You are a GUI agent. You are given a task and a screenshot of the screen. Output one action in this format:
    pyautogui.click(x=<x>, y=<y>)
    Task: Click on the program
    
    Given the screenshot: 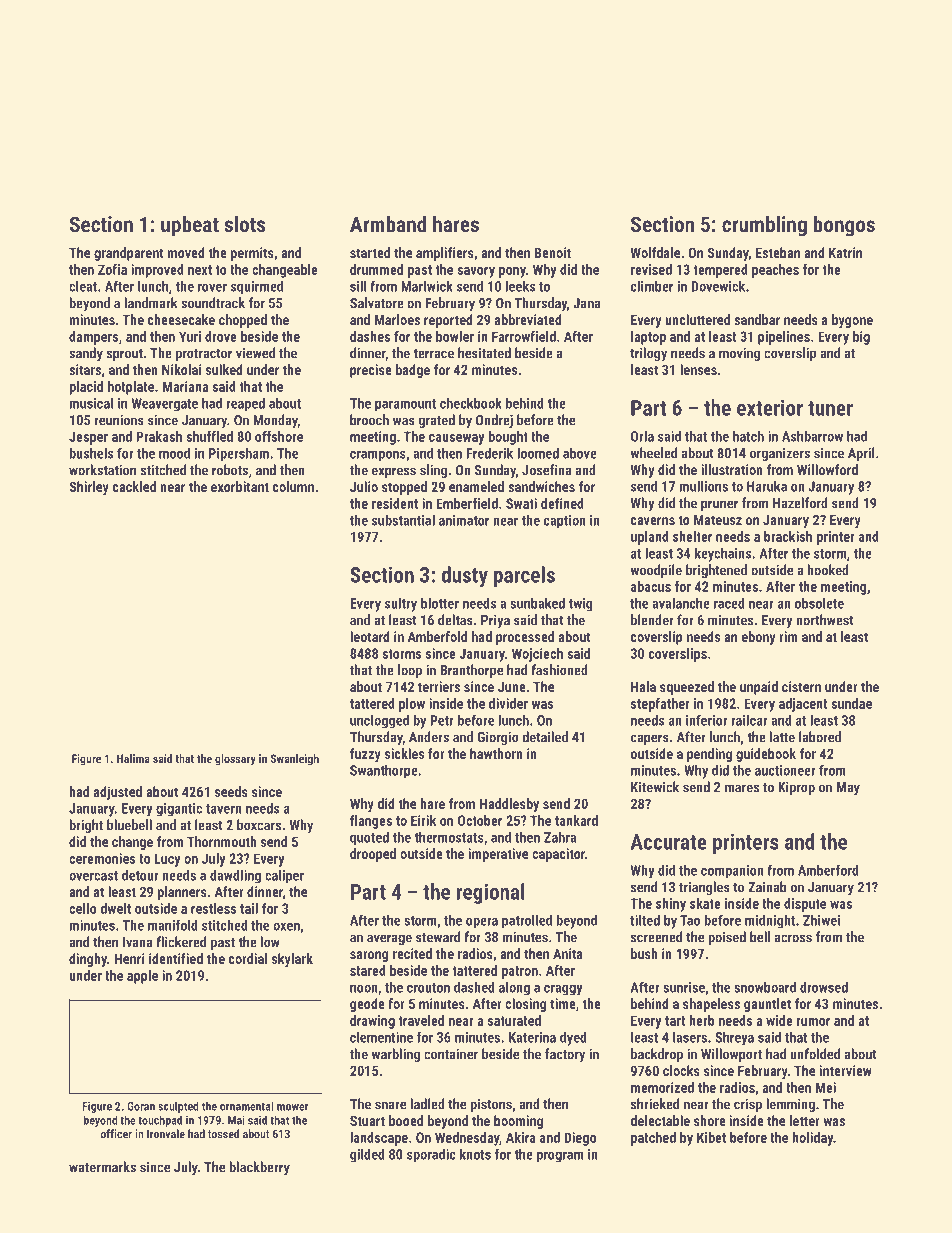 What is the action you would take?
    pyautogui.click(x=560, y=1157)
